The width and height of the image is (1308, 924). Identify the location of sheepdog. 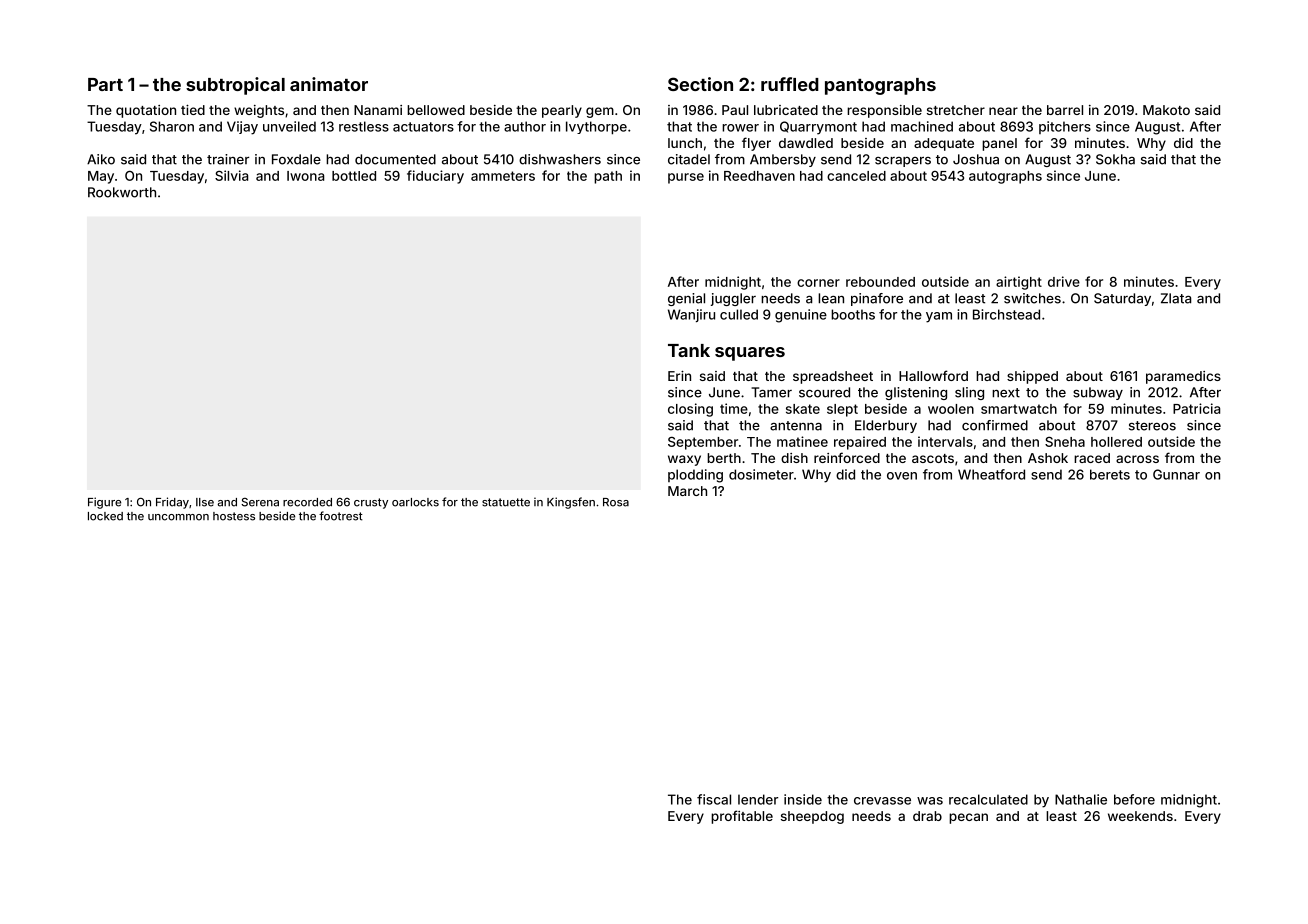
(812, 817).
